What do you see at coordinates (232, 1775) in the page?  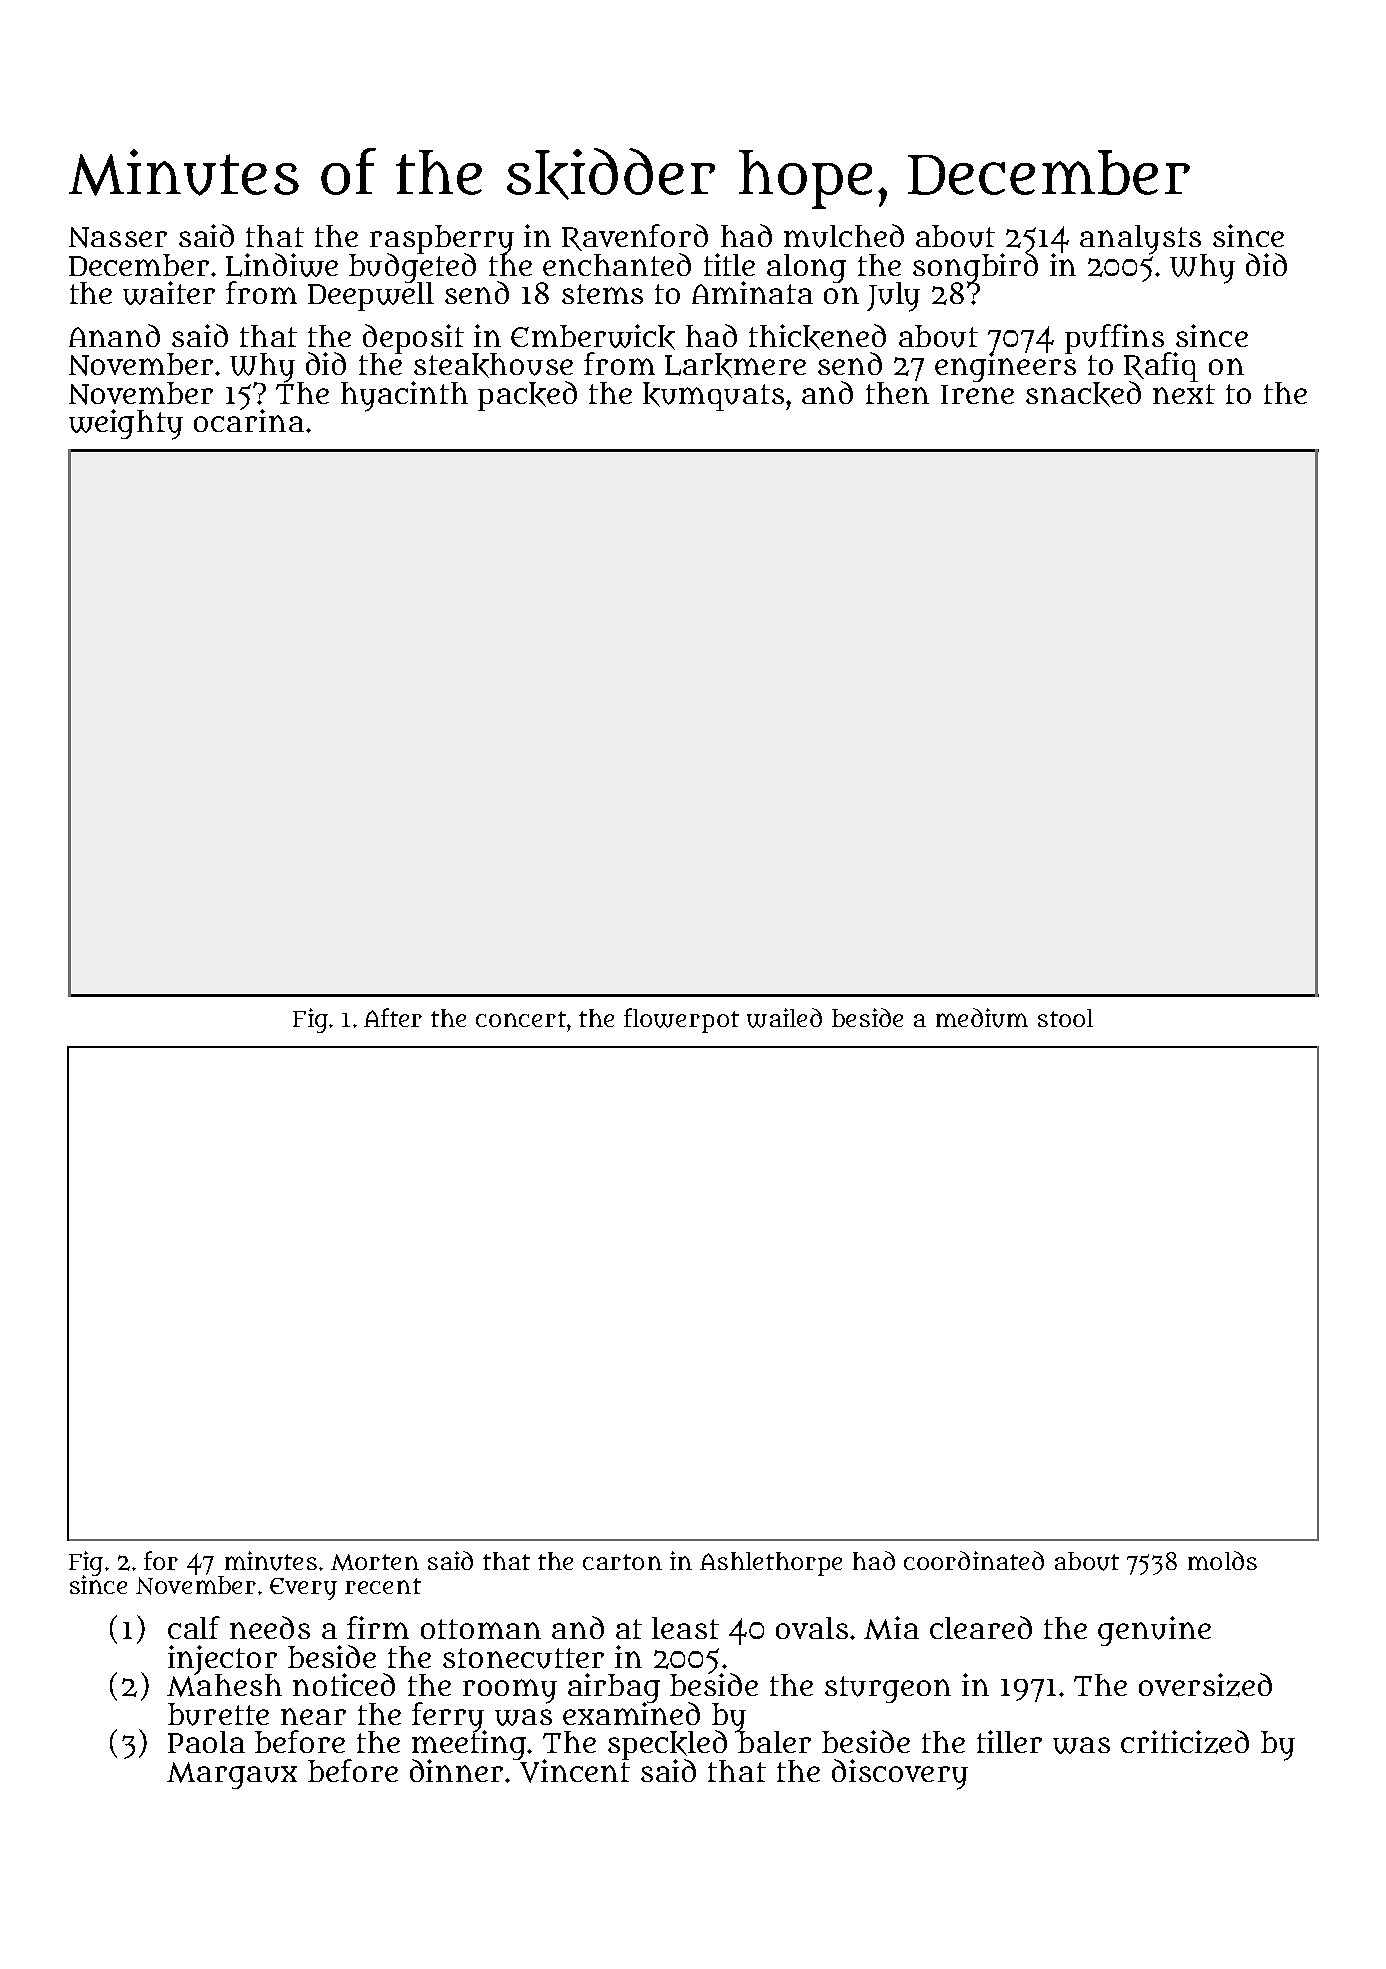 I see `Margaux` at bounding box center [232, 1775].
